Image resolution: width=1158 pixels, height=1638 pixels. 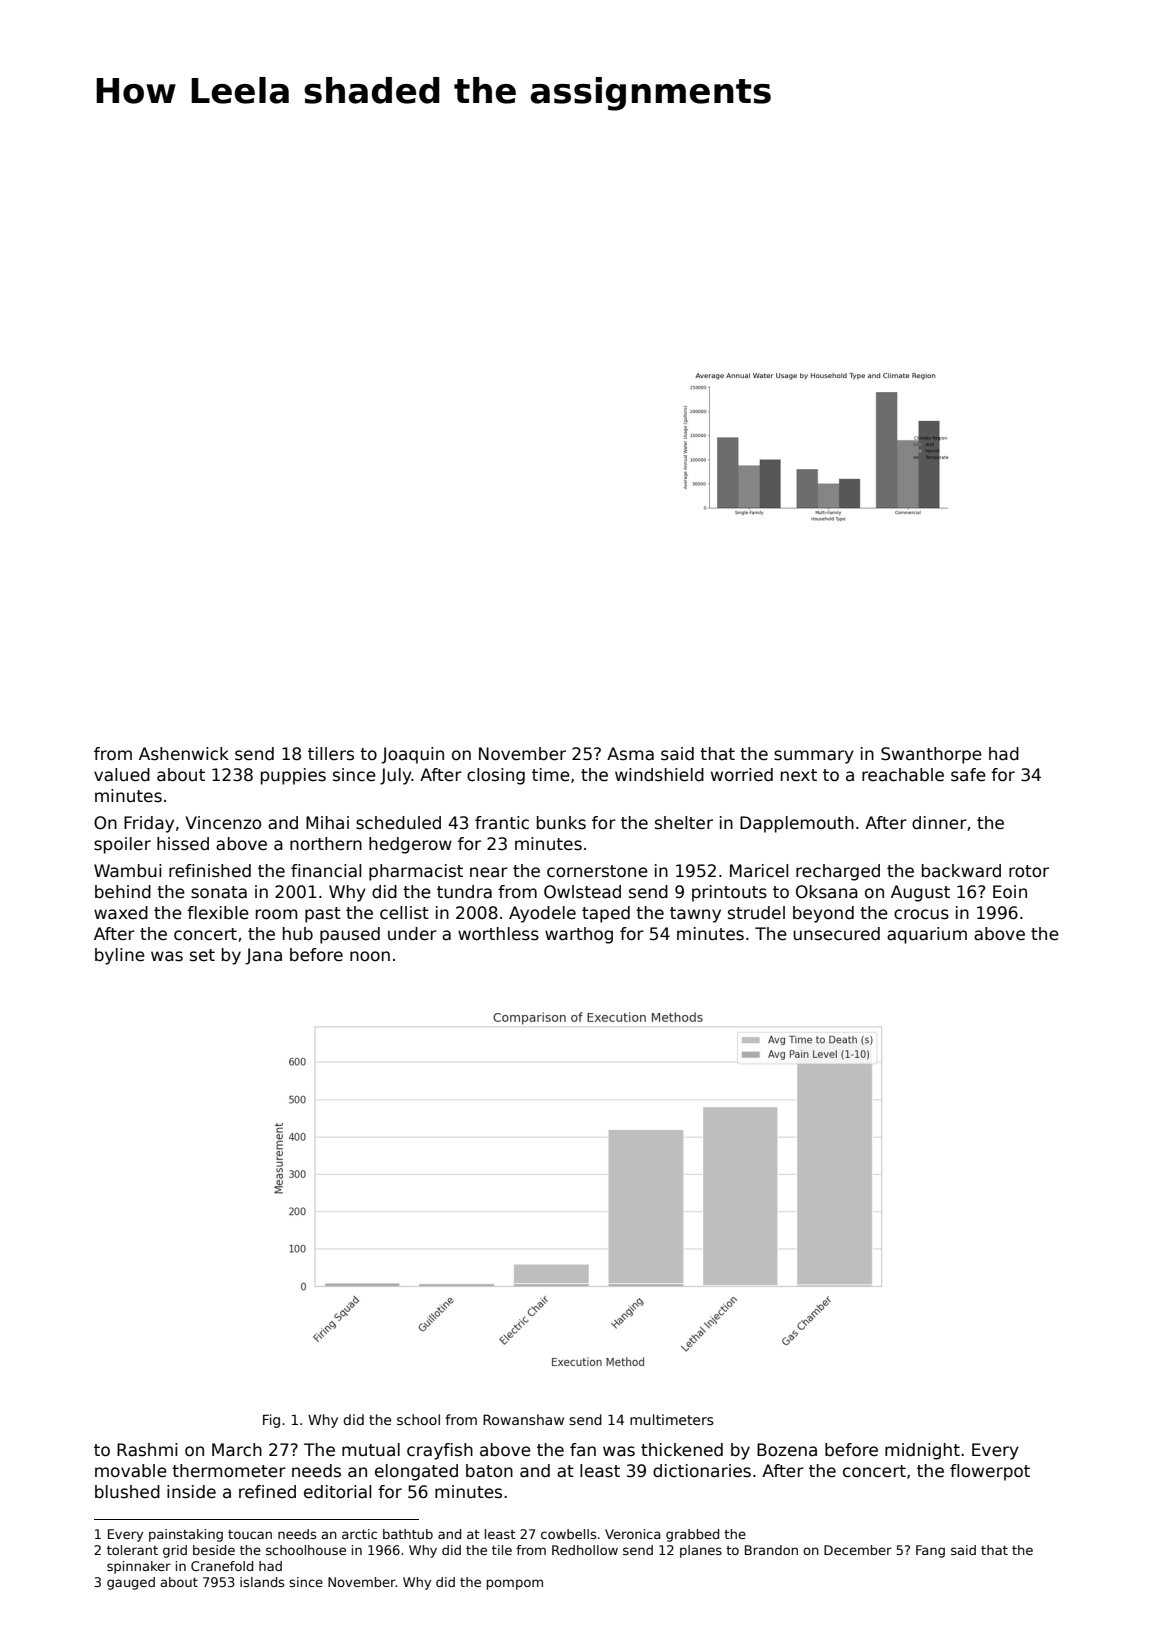 I want to click on unsecured, so click(x=836, y=934).
